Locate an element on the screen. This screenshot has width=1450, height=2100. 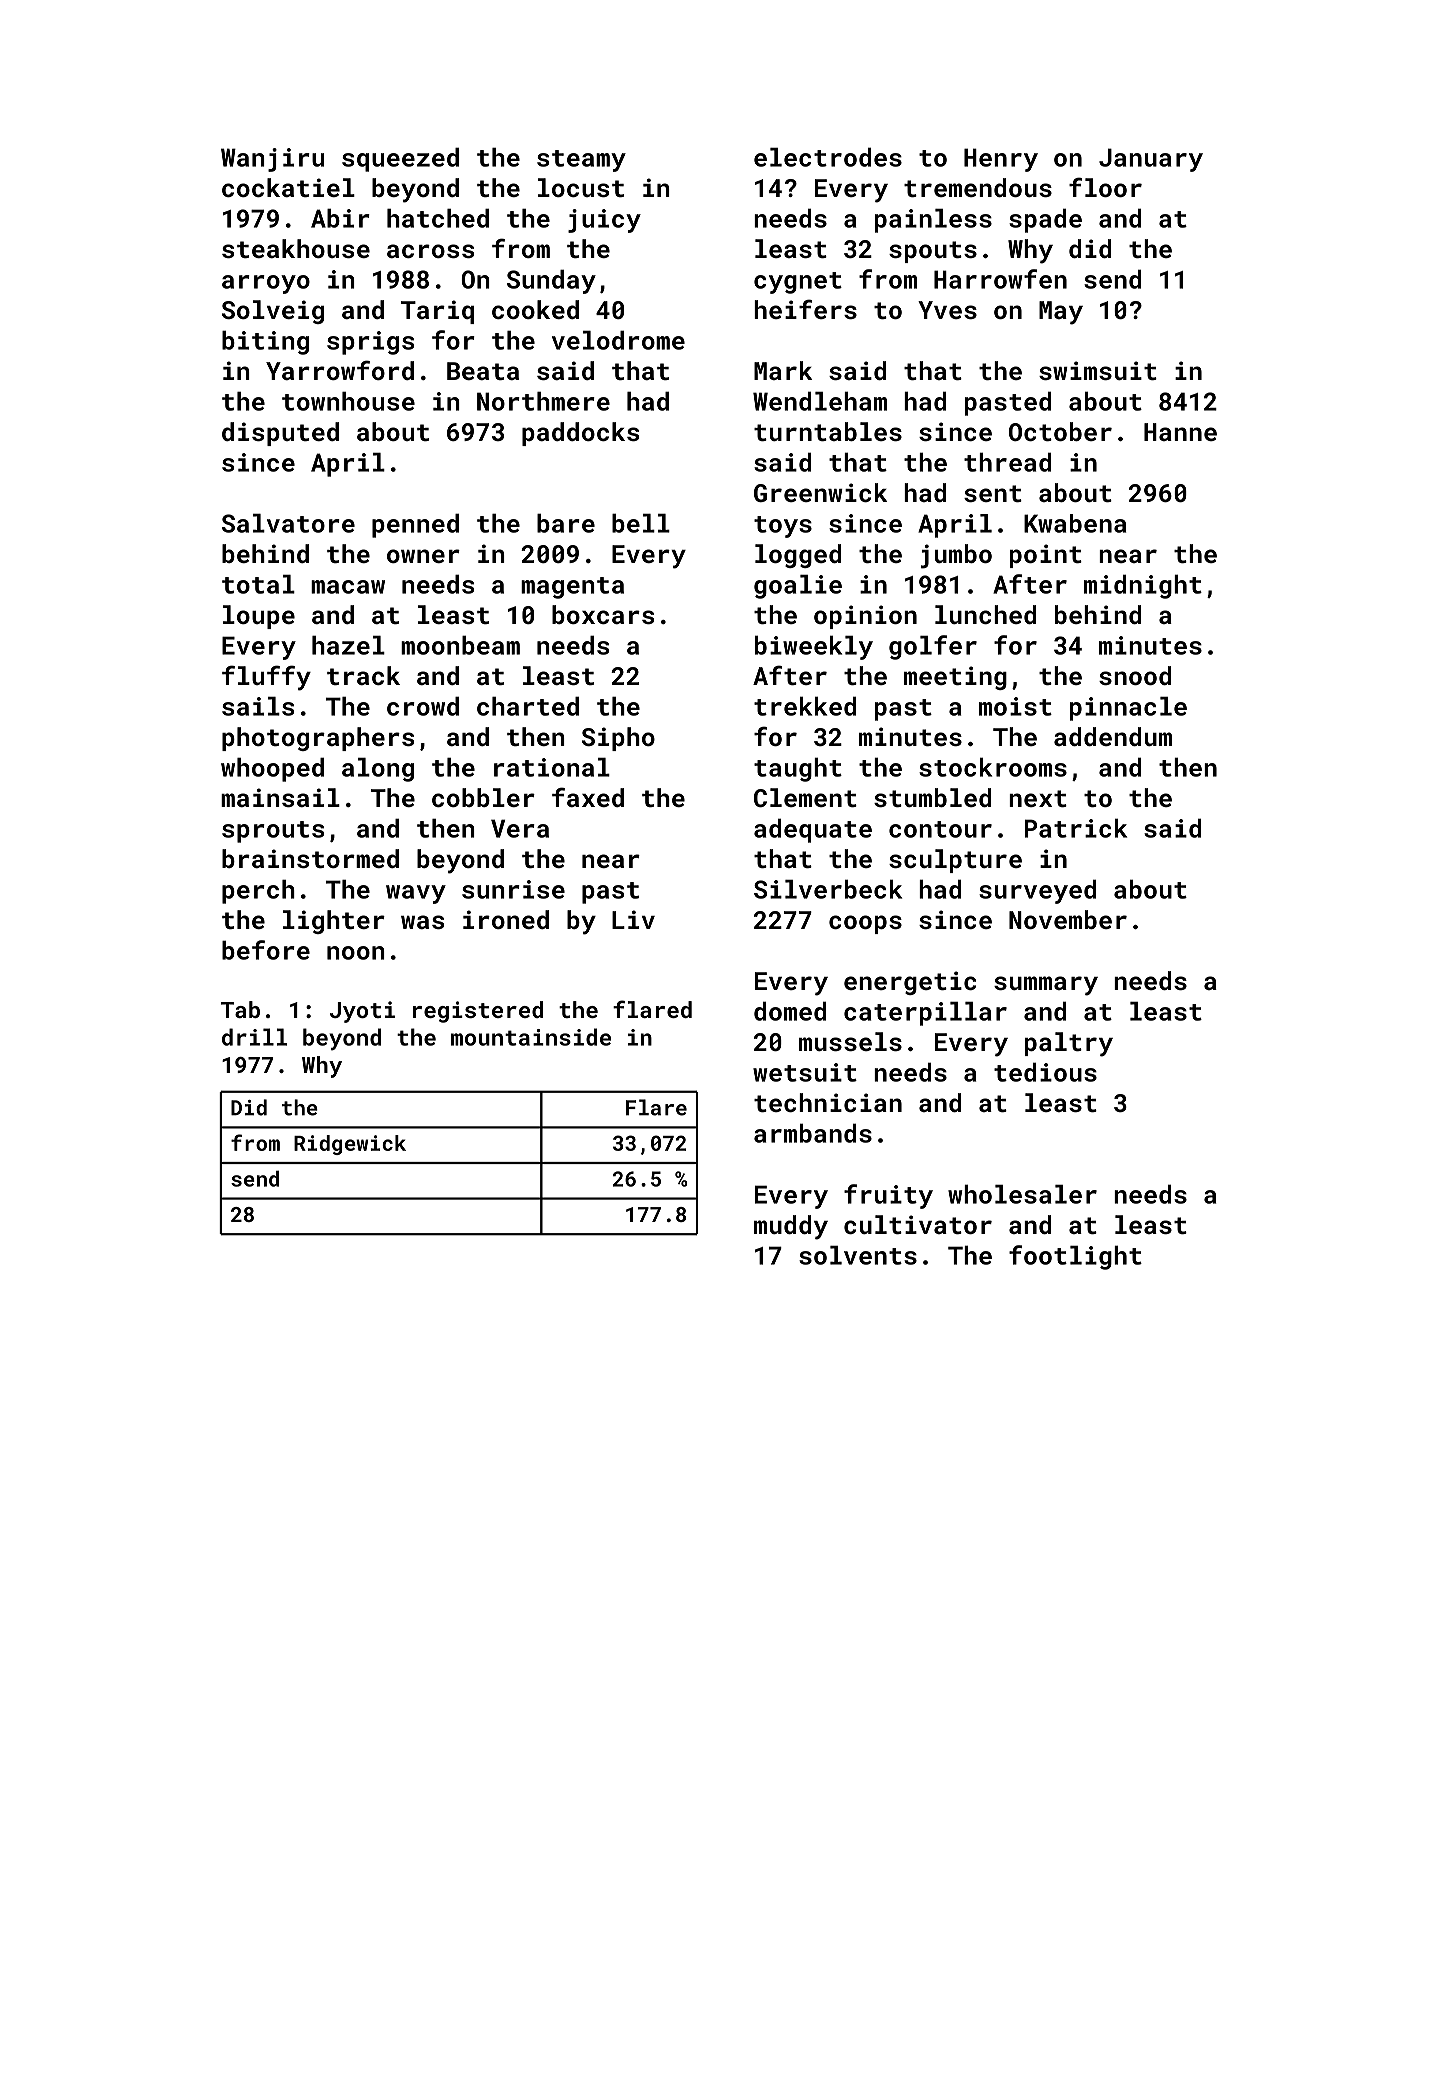
electrodes is located at coordinates (828, 157).
